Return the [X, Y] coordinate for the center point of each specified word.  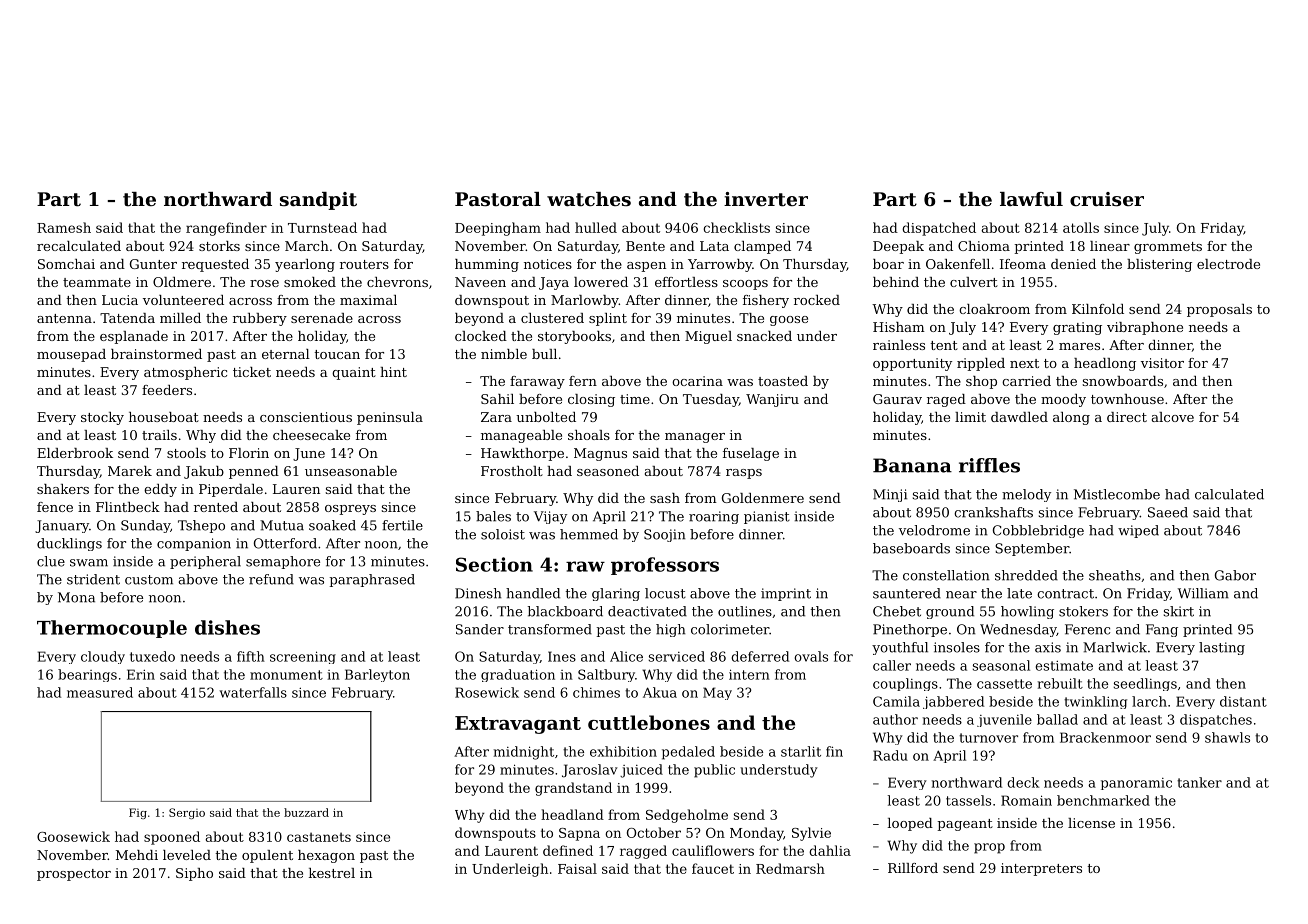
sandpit [318, 201]
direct [1127, 417]
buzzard [306, 812]
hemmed [589, 534]
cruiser [1107, 199]
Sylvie [811, 834]
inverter [766, 199]
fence [55, 507]
